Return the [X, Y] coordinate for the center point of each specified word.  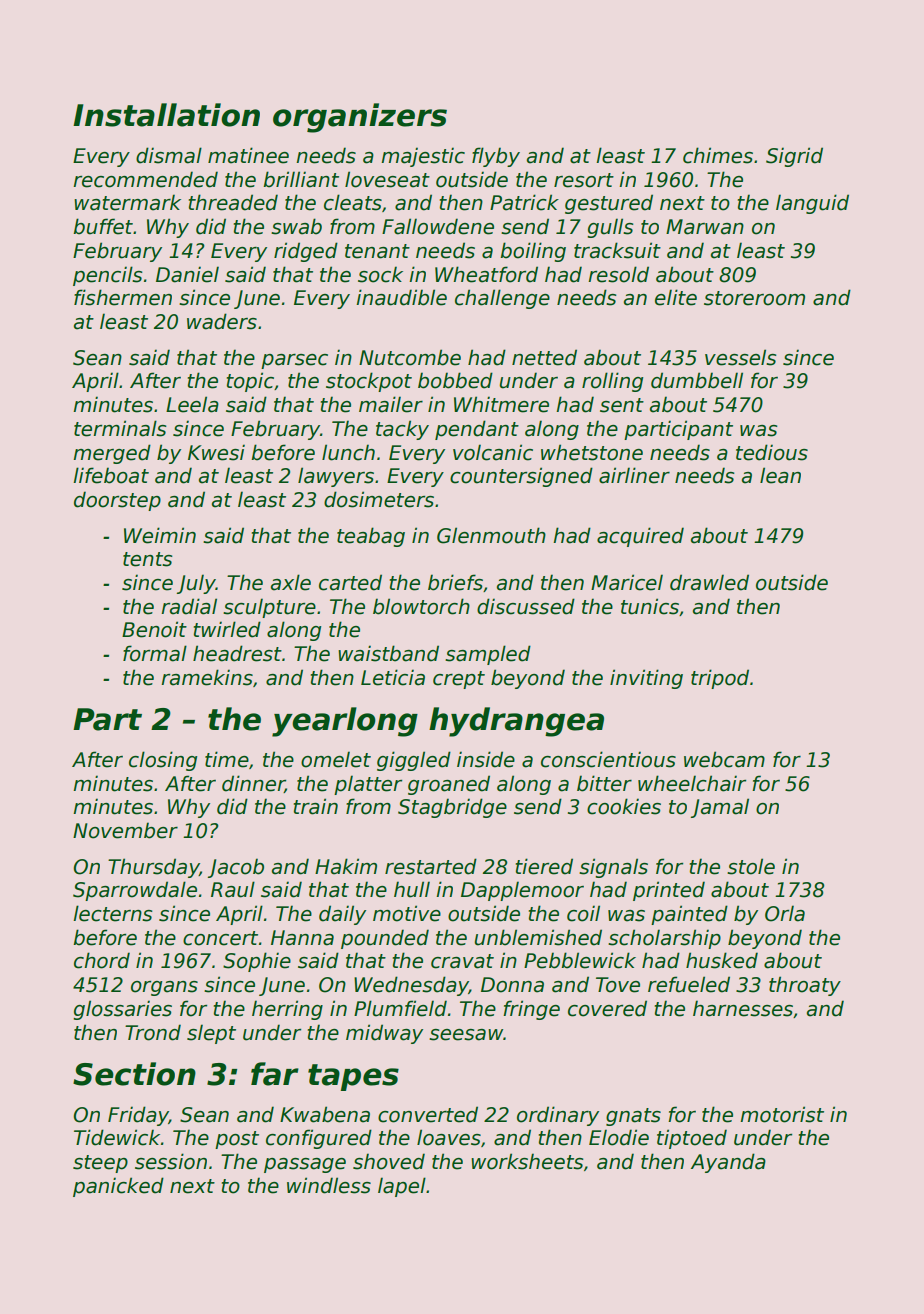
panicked [118, 1187]
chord [102, 960]
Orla [785, 913]
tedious [772, 452]
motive [407, 913]
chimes [718, 155]
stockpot [369, 382]
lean [780, 475]
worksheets [527, 1161]
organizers [360, 118]
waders [222, 321]
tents [148, 559]
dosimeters [379, 499]
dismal [169, 155]
